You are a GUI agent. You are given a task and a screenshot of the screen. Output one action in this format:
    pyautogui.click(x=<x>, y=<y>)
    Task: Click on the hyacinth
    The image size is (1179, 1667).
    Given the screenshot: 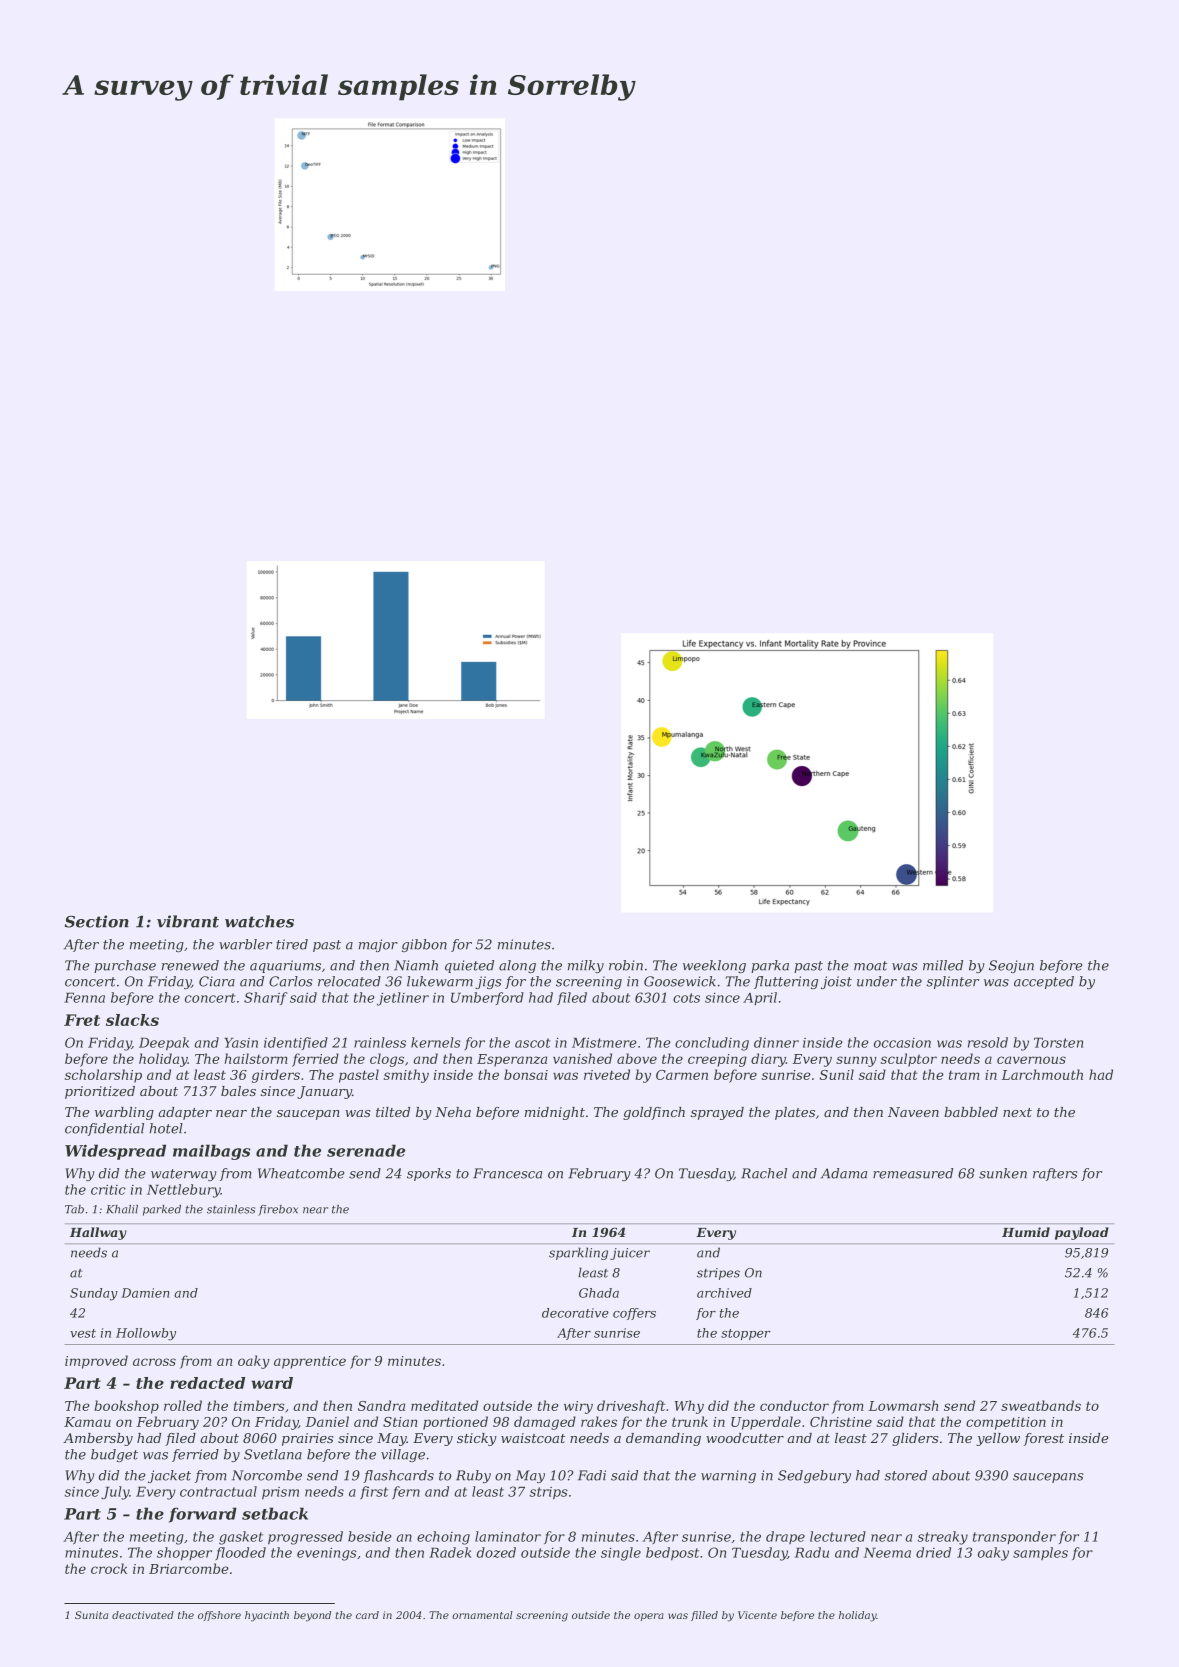 What is the action you would take?
    pyautogui.click(x=267, y=1616)
